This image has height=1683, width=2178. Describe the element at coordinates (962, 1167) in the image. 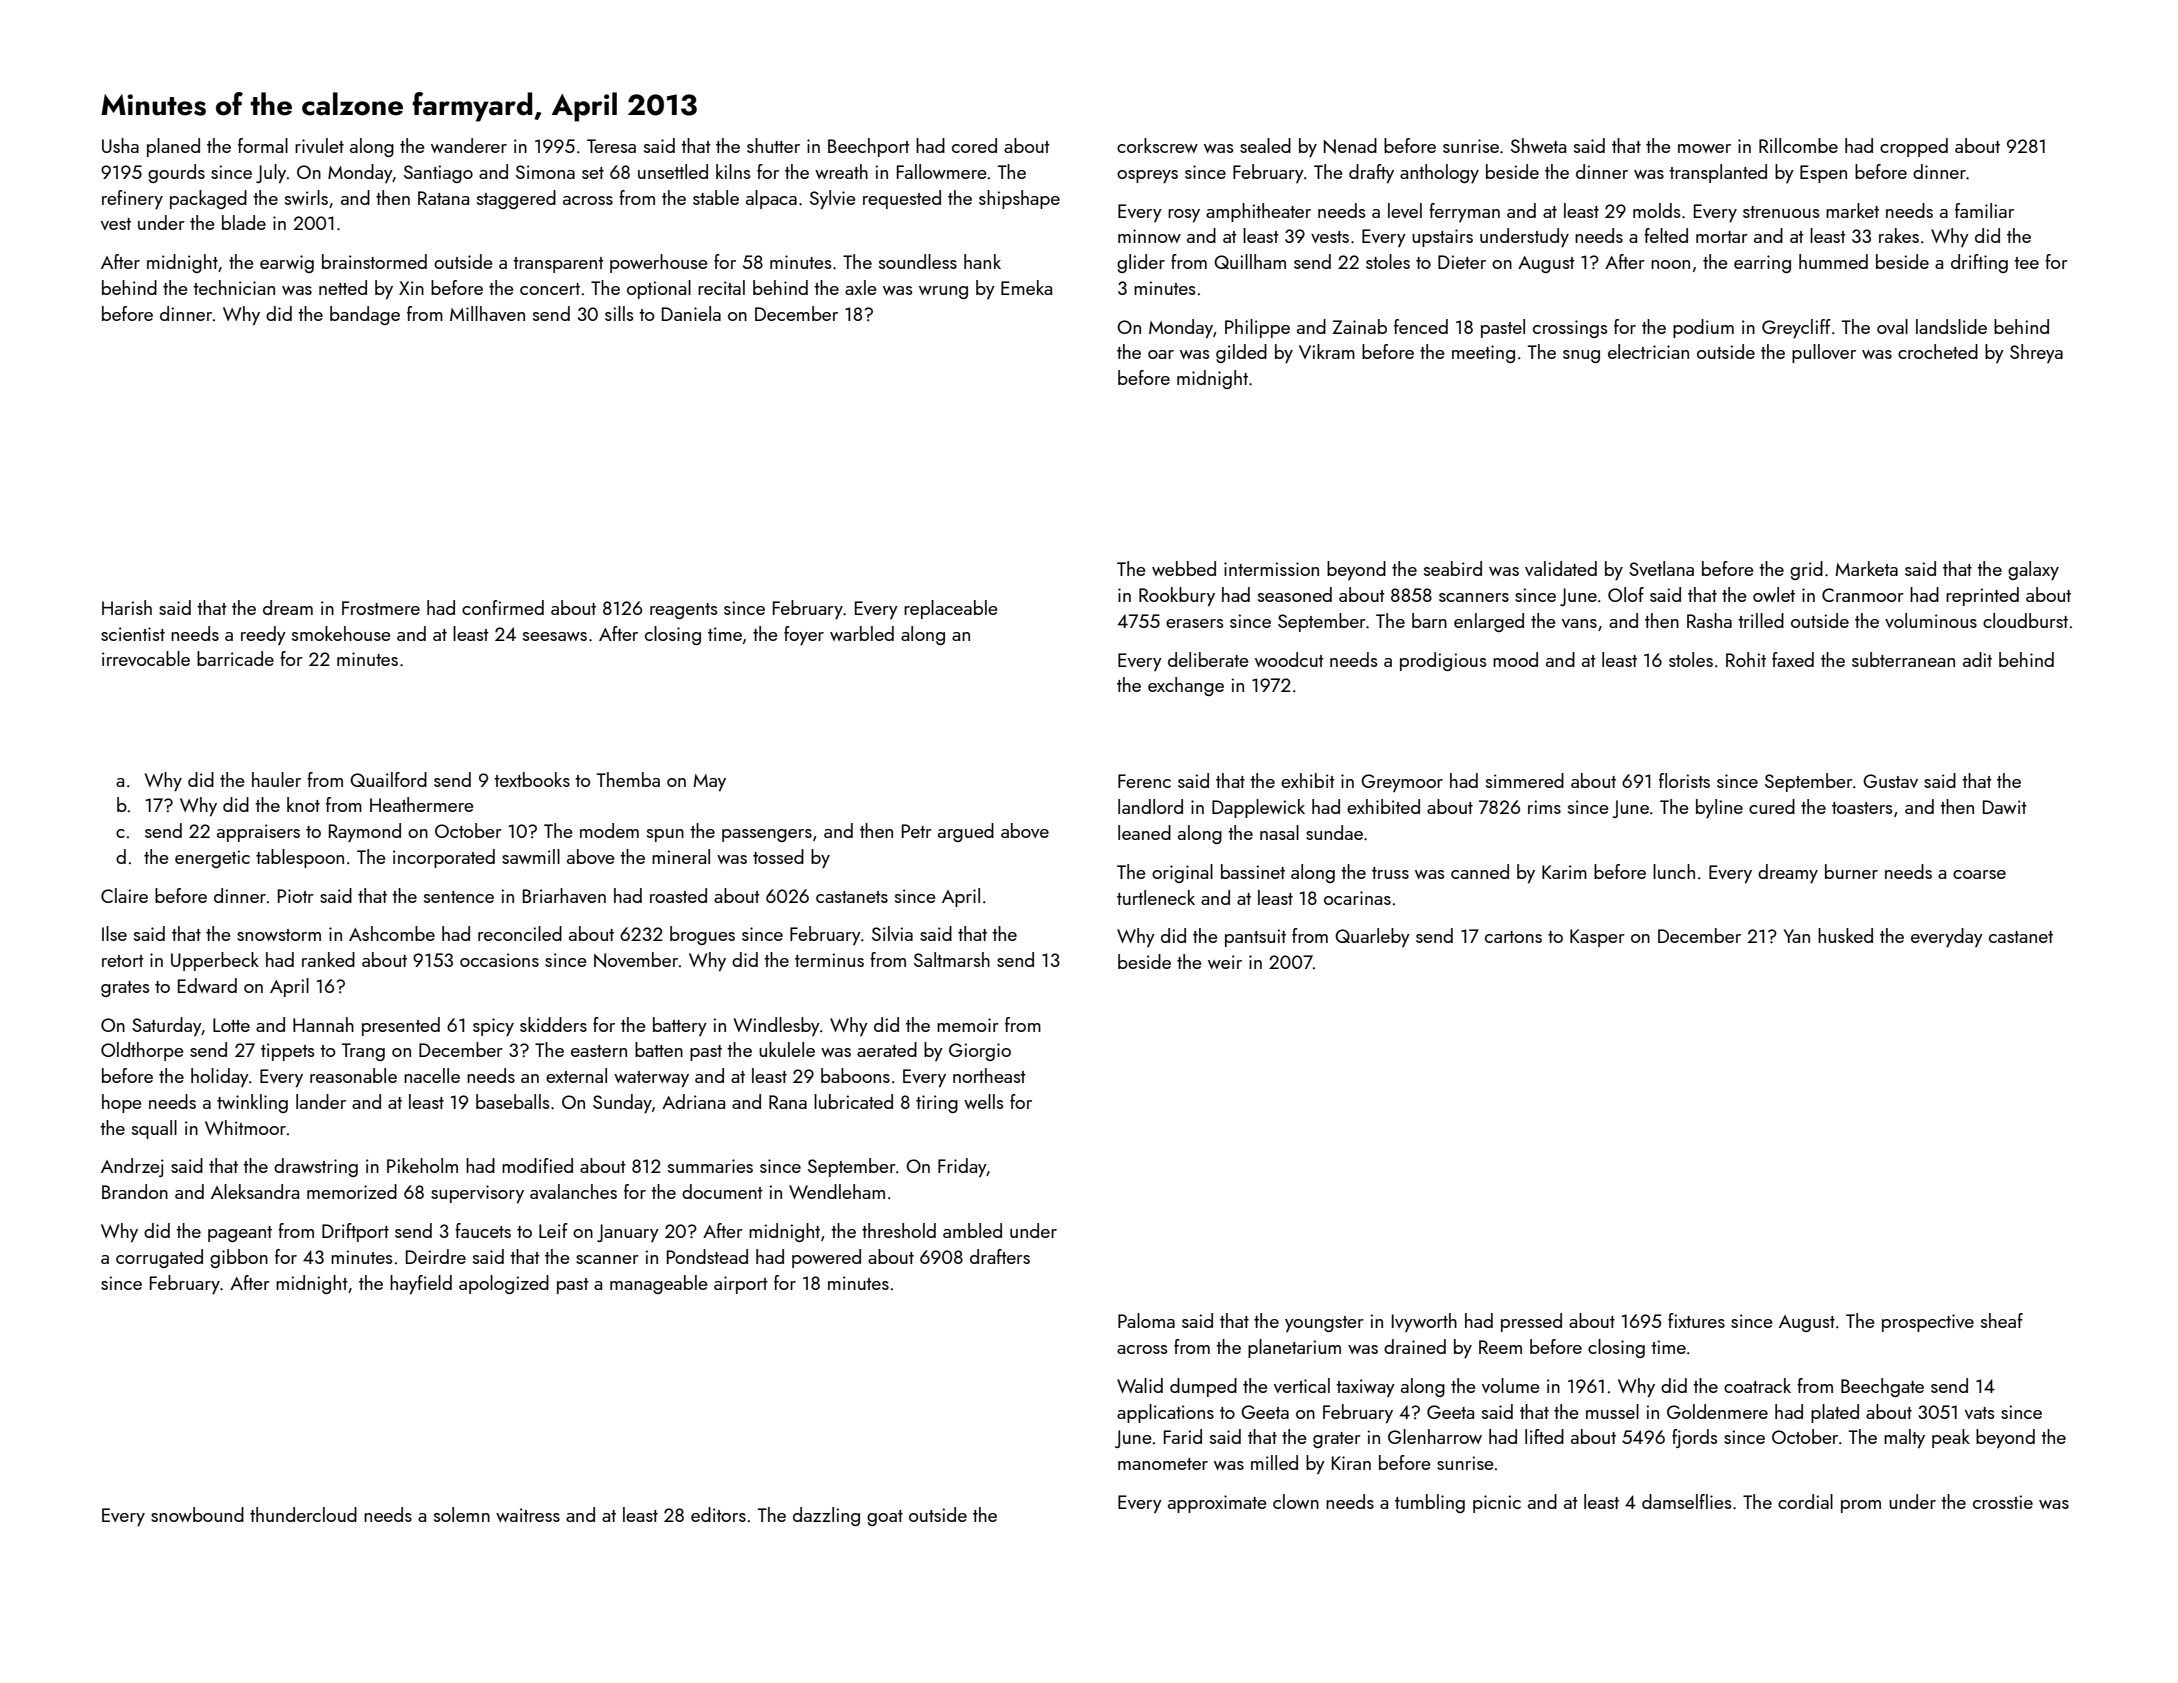

I see `Friday` at that location.
